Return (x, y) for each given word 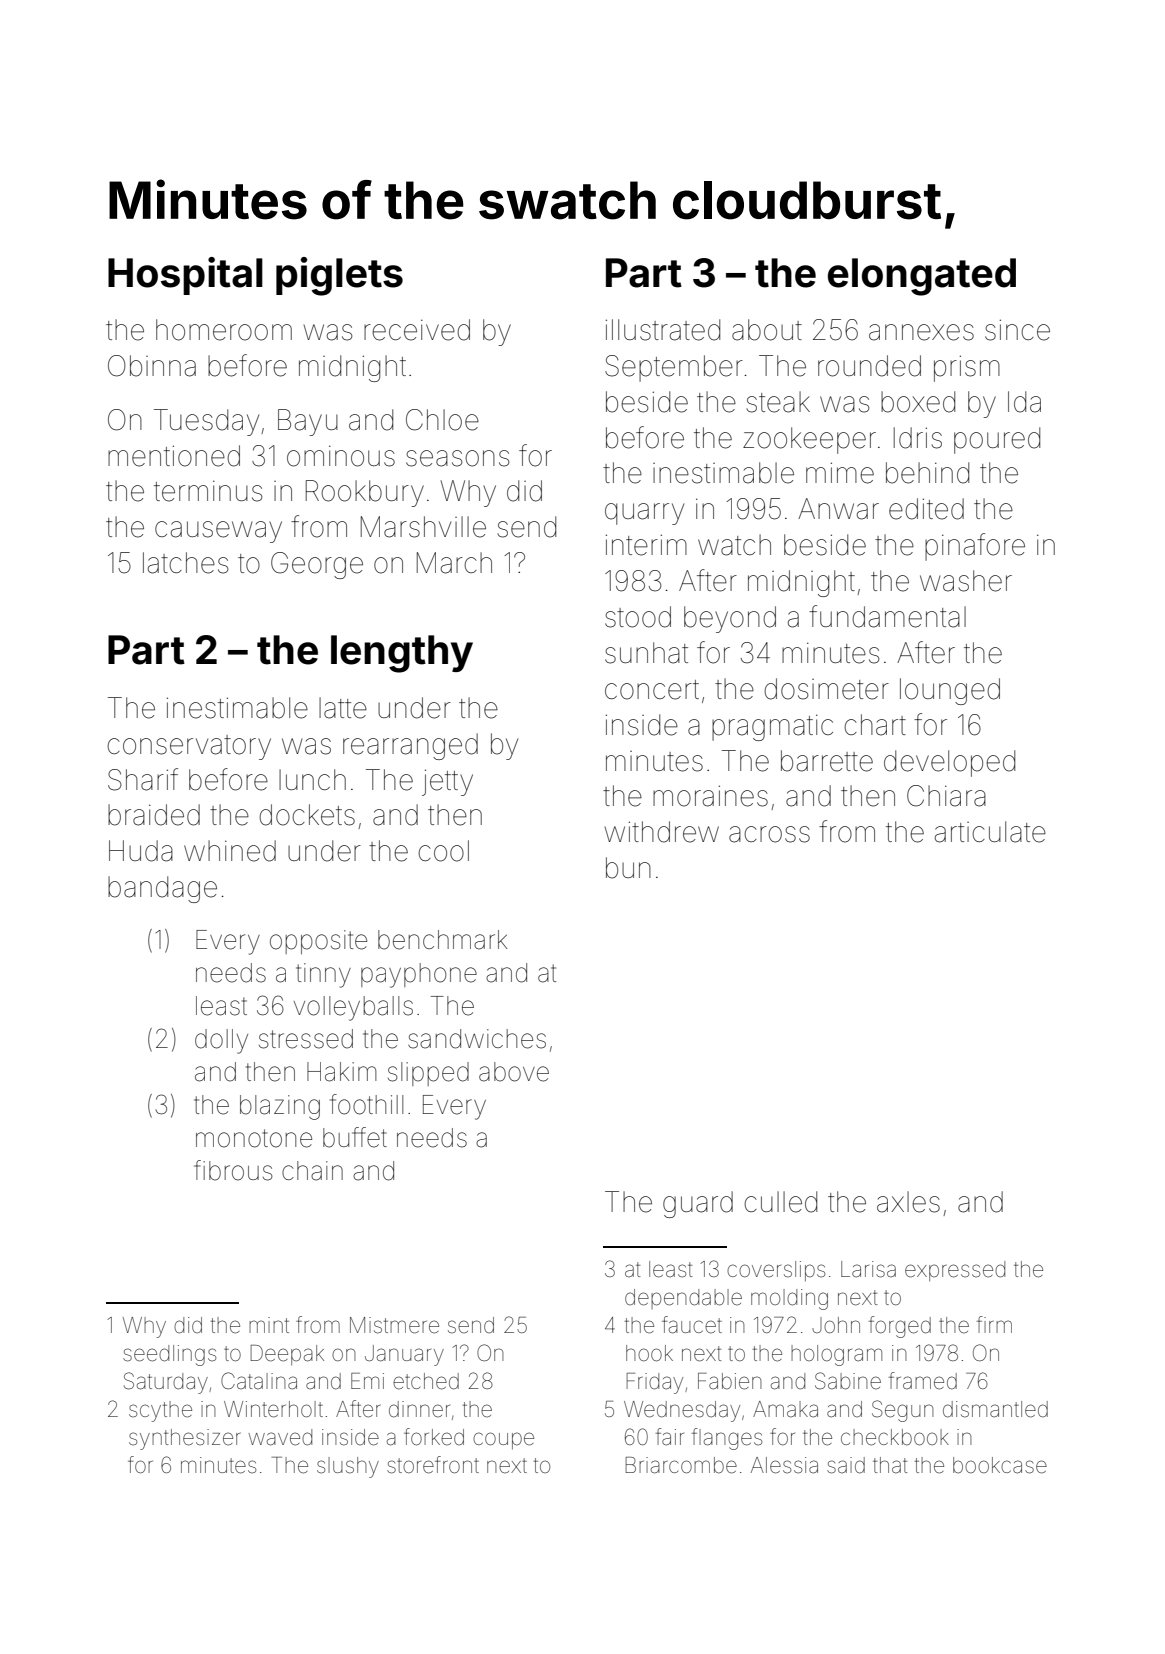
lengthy (402, 654)
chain (312, 1171)
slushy (348, 1467)
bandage (162, 889)
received (417, 330)
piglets (339, 276)
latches (185, 563)
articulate (990, 832)
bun (628, 868)
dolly (221, 1041)
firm (994, 1324)
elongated (922, 277)
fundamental (887, 616)
